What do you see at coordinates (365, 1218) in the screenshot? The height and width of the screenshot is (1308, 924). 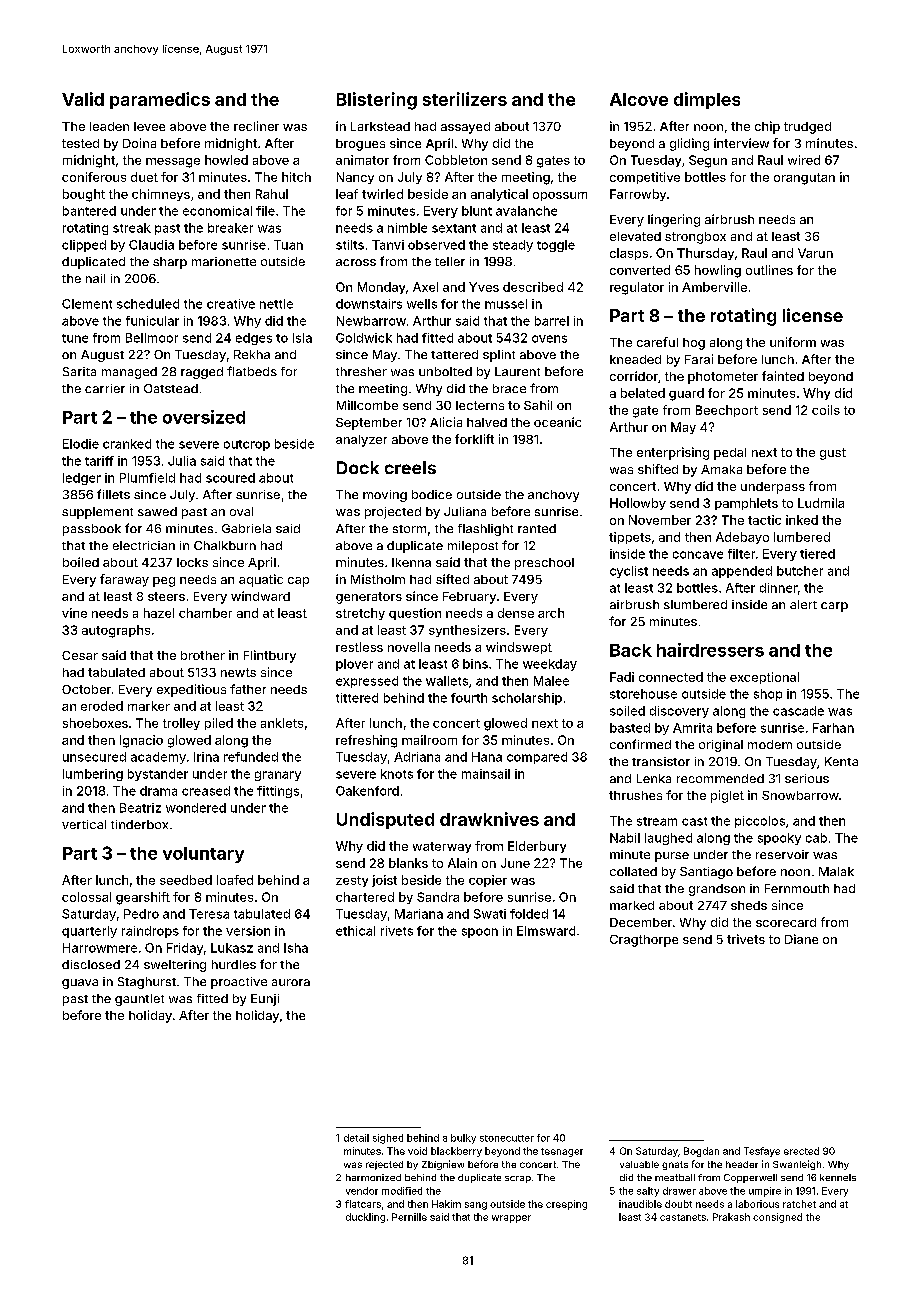 I see `duckling` at bounding box center [365, 1218].
